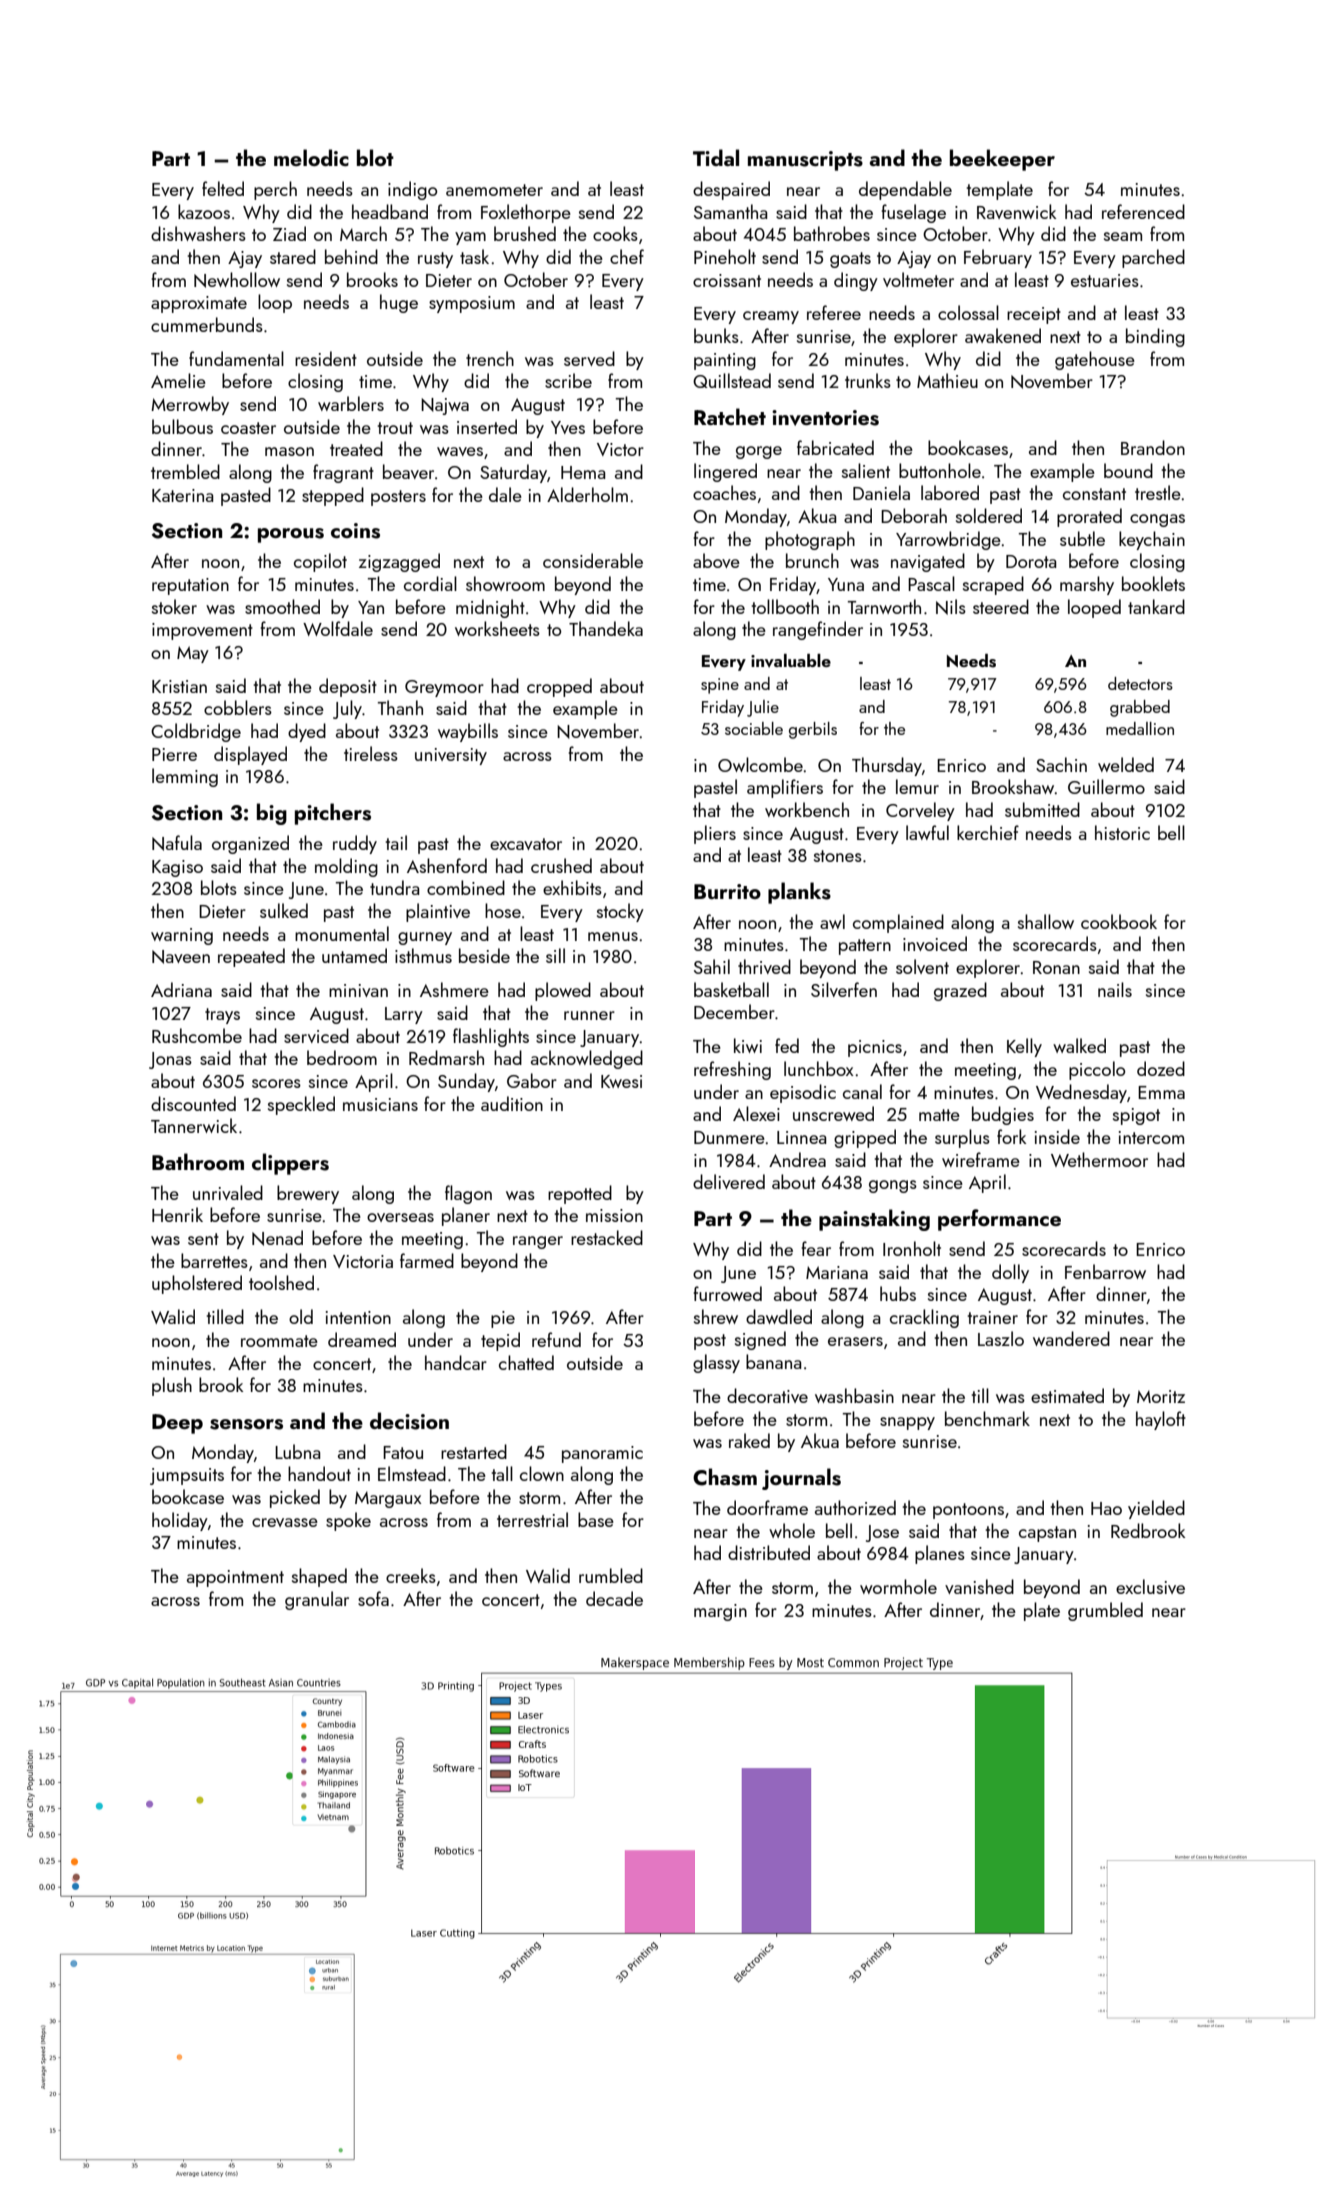 This screenshot has width=1337, height=2202. What do you see at coordinates (818, 630) in the screenshot?
I see `rangefinder` at bounding box center [818, 630].
